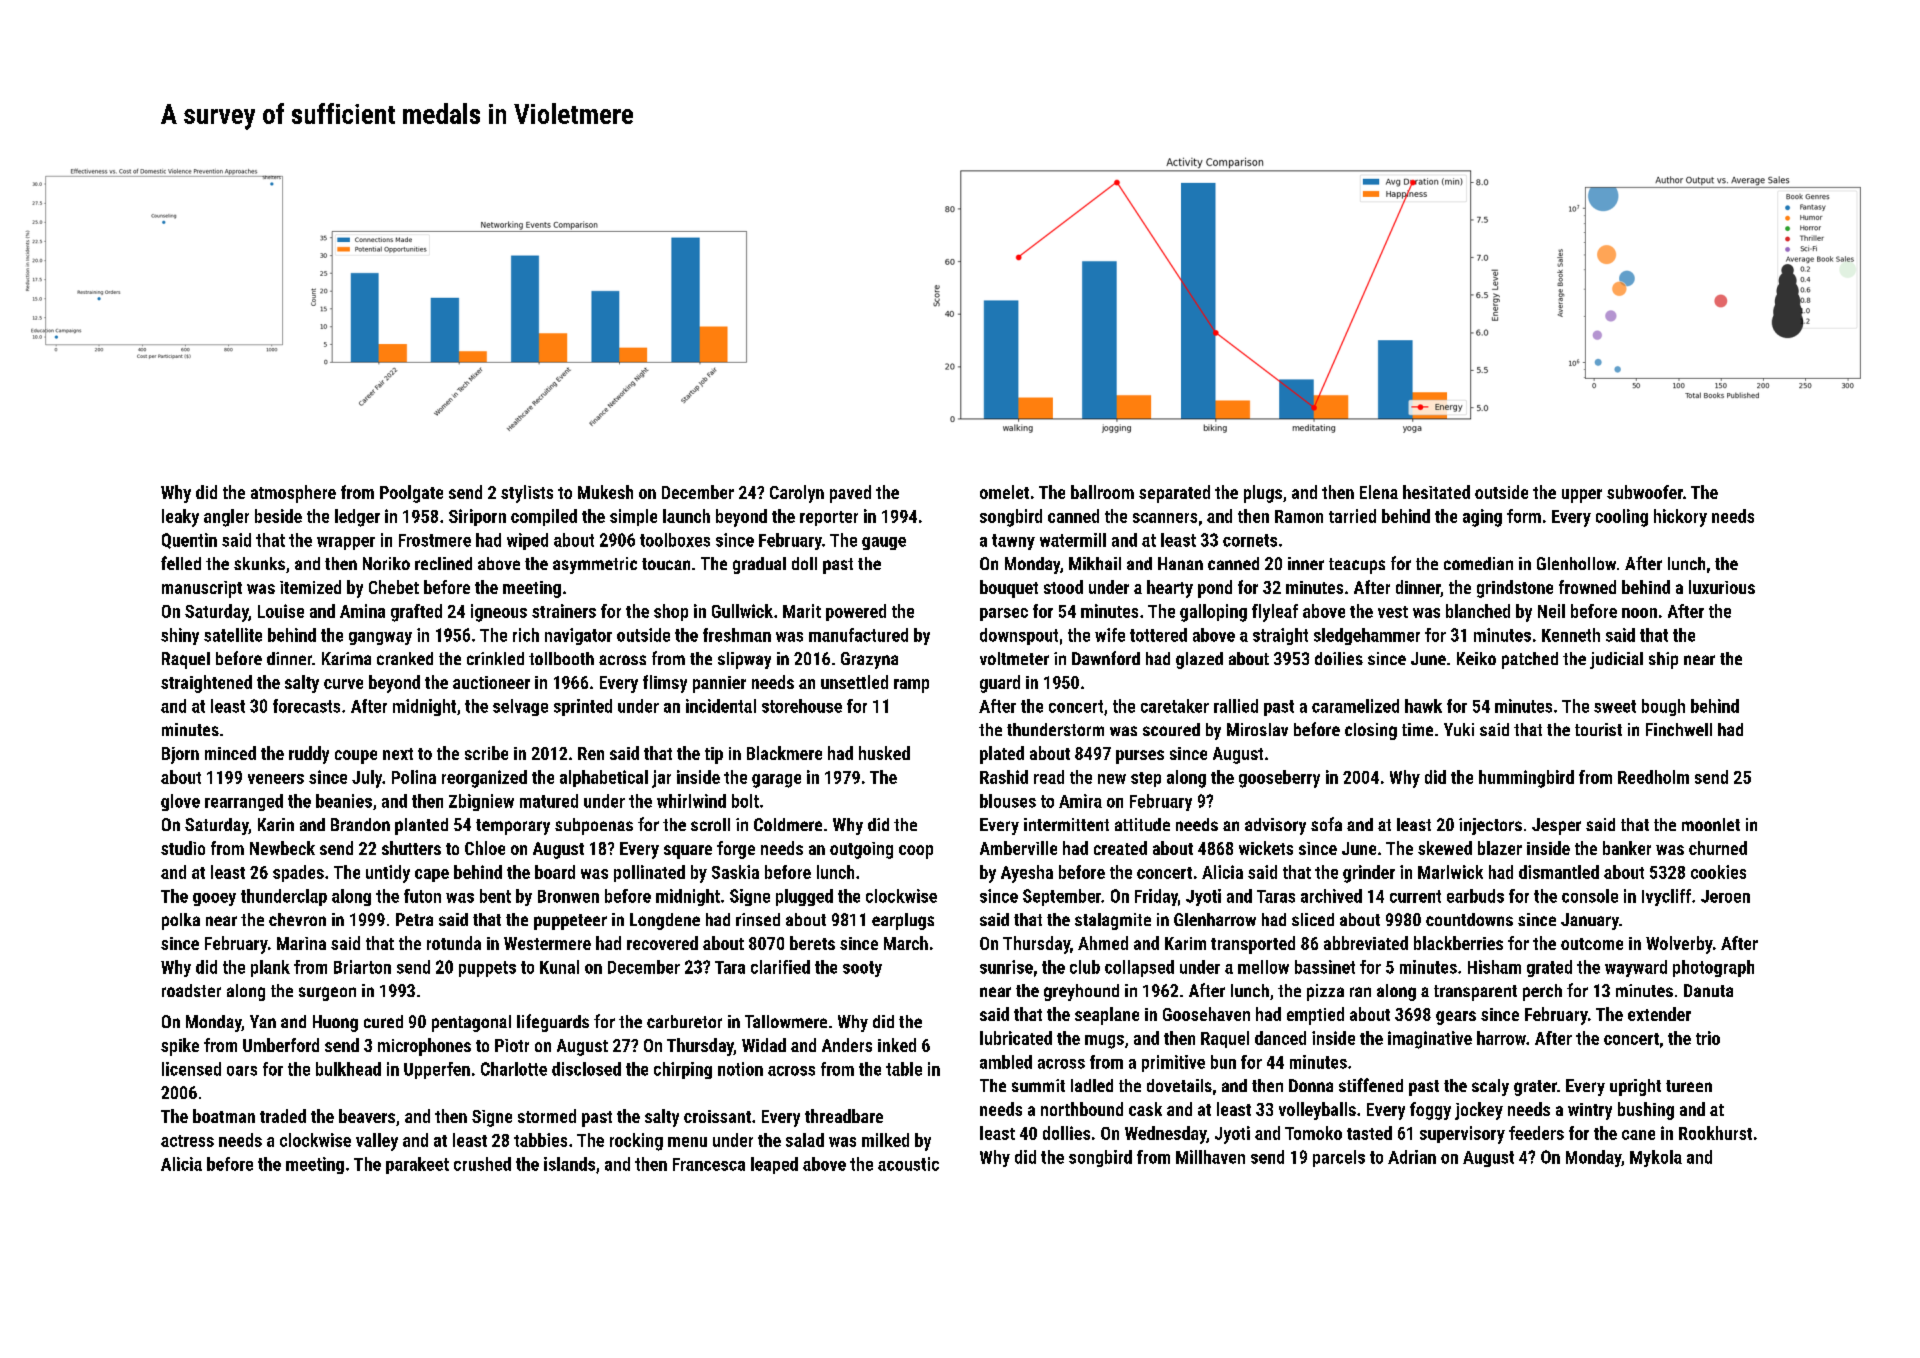  Describe the element at coordinates (1713, 968) in the screenshot. I see `photograph` at that location.
